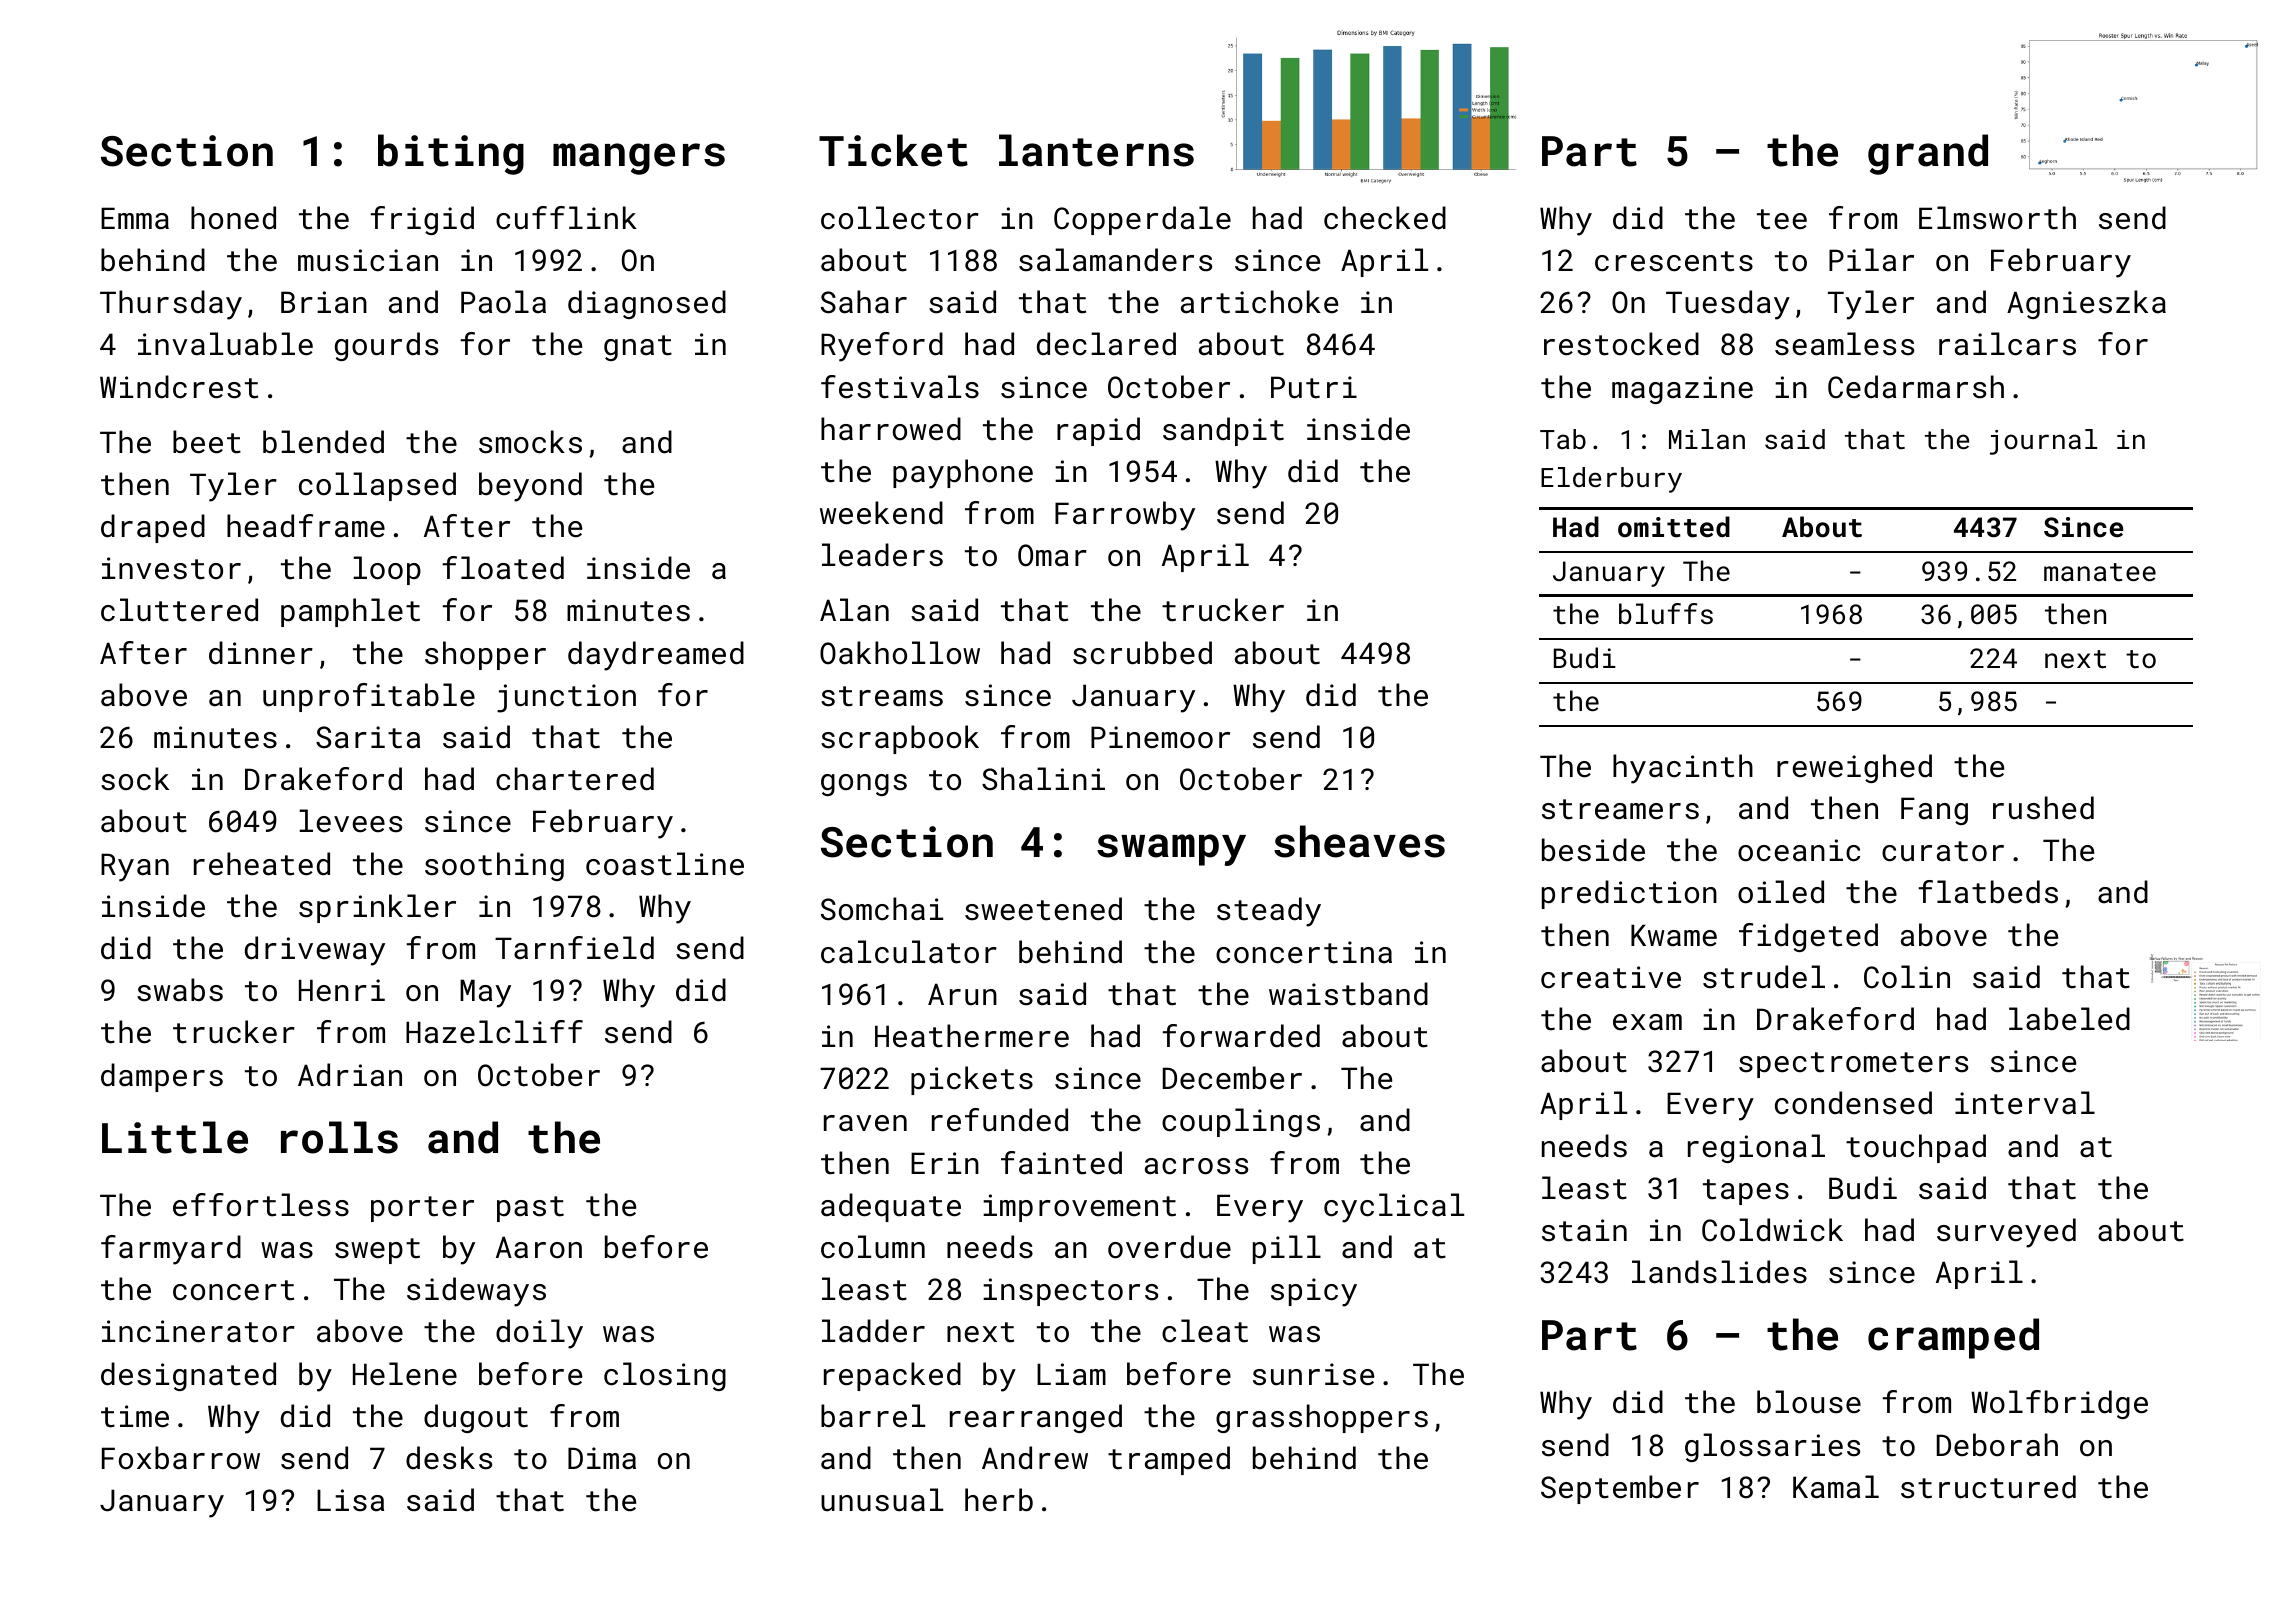  I want to click on sheaves, so click(1359, 841).
